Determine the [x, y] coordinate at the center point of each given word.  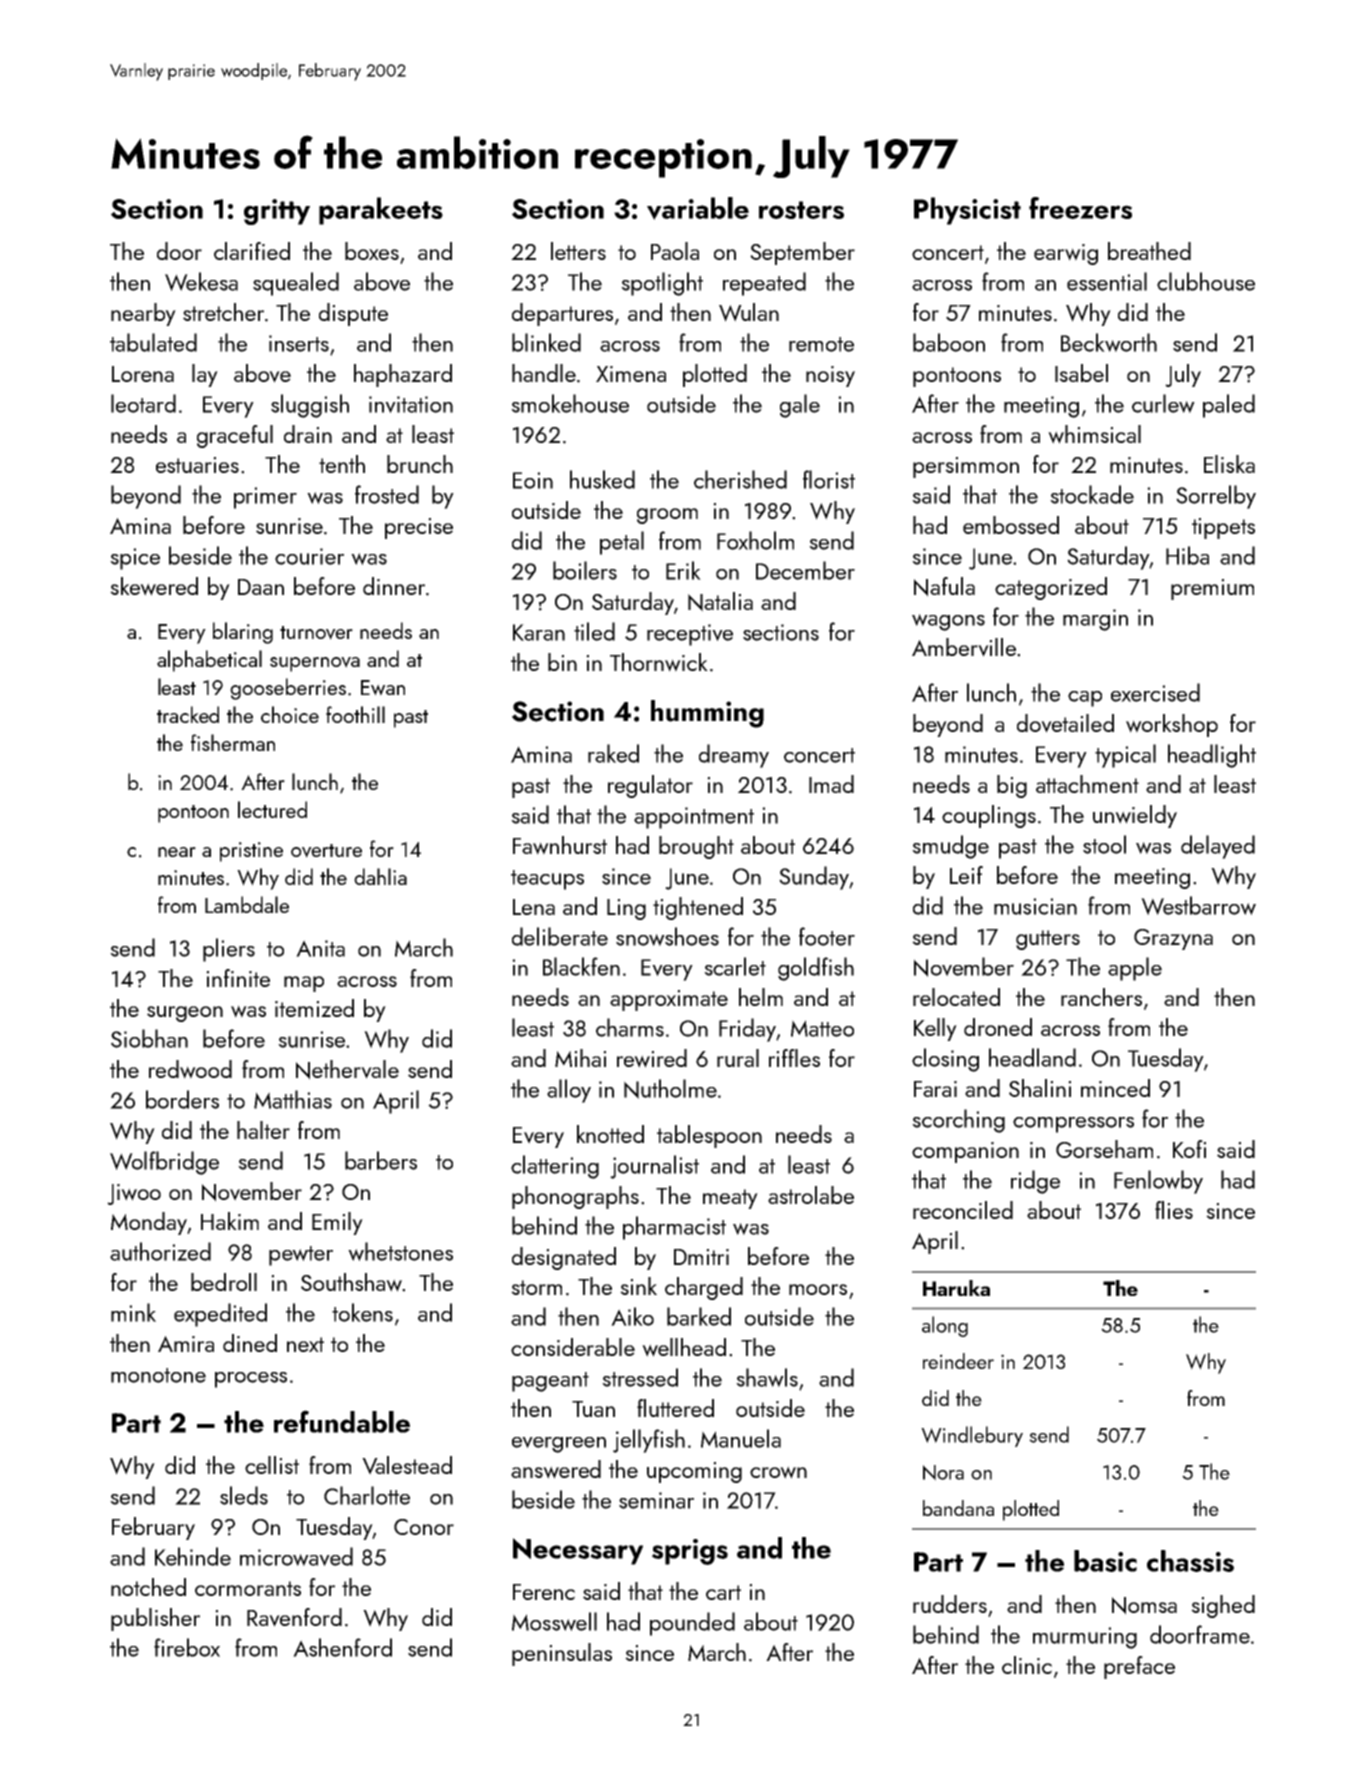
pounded [692, 1624]
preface [1139, 1667]
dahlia [380, 876]
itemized [314, 1008]
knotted [610, 1134]
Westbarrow [1198, 905]
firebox [187, 1647]
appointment [694, 818]
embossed [1011, 525]
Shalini [1040, 1088]
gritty [277, 212]
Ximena [631, 374]
